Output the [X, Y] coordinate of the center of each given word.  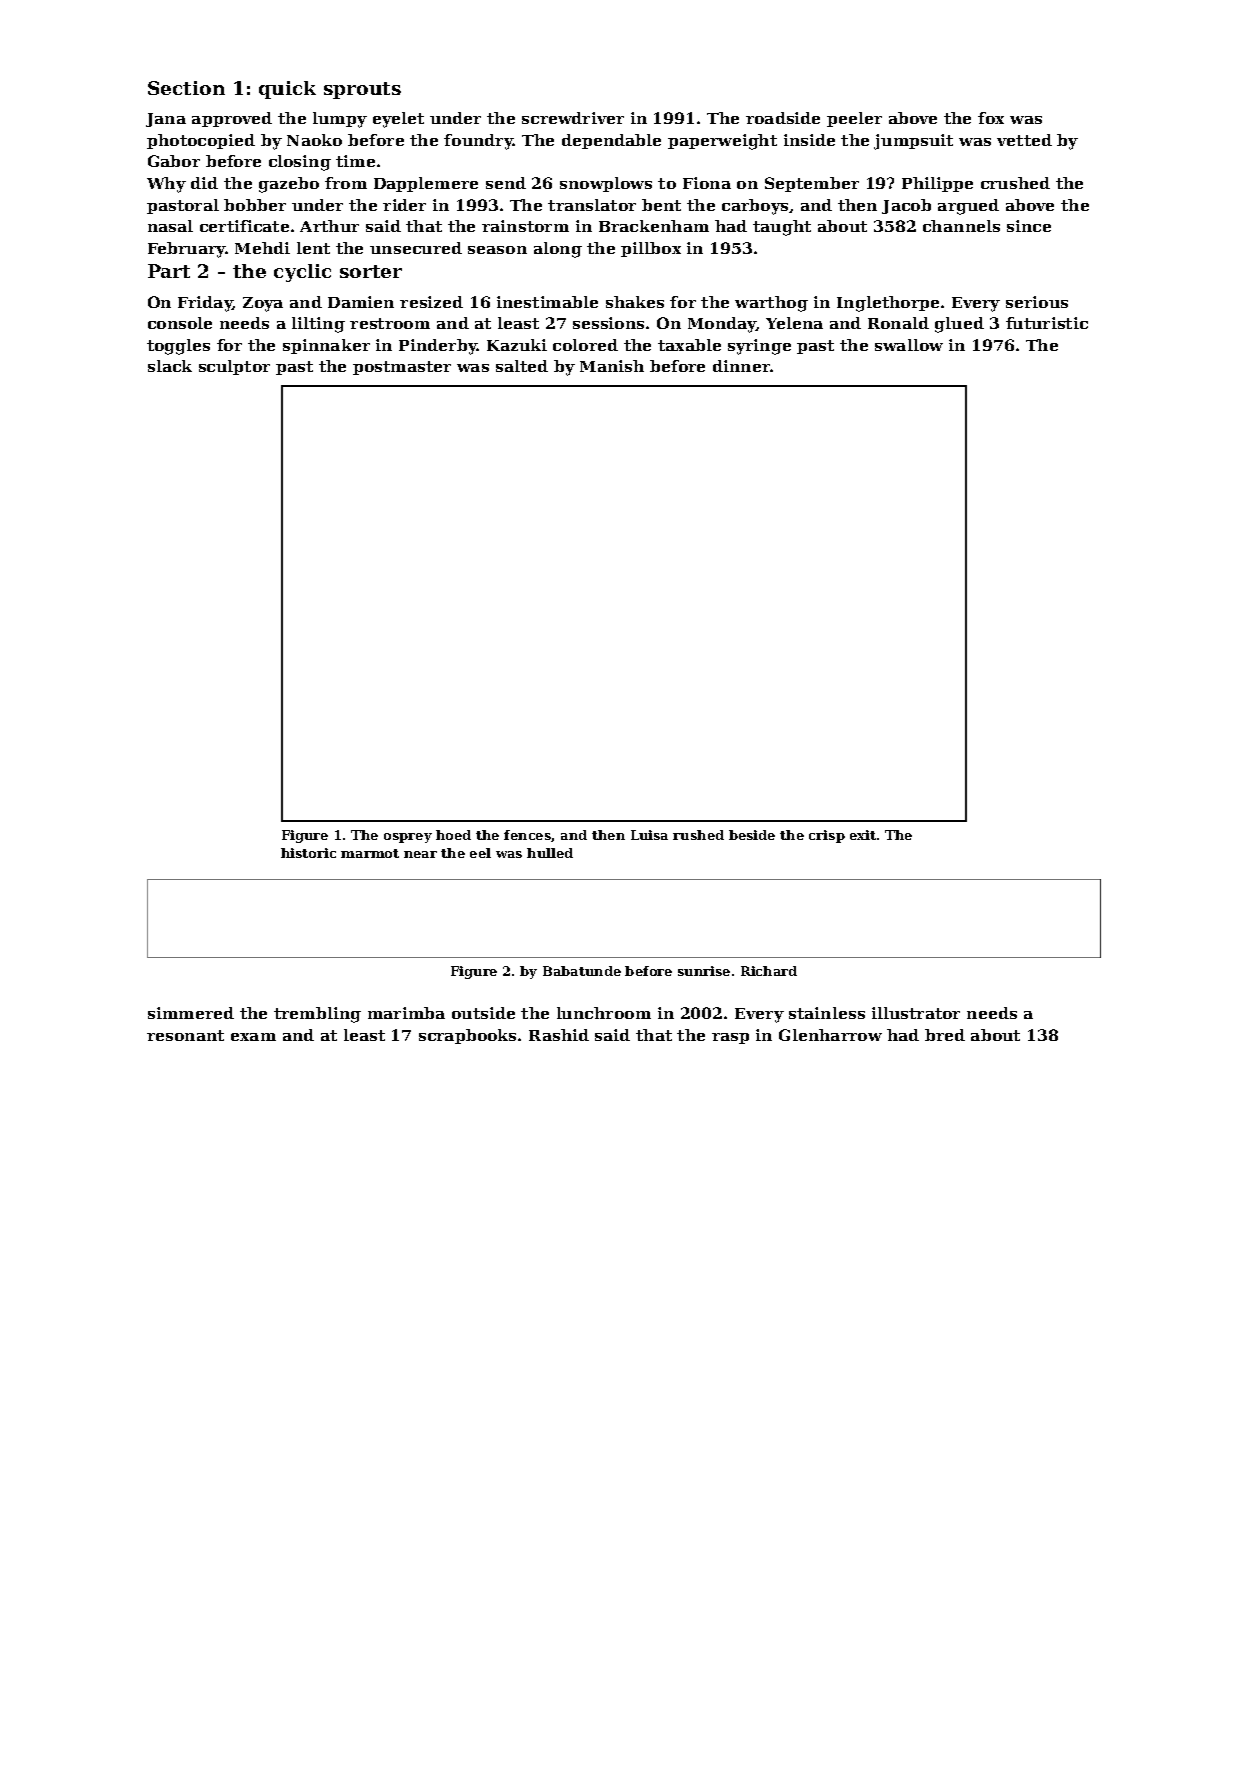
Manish [612, 366]
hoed [453, 835]
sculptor [234, 367]
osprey [408, 838]
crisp [827, 836]
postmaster [402, 368]
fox [991, 118]
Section [186, 88]
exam [253, 1037]
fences [527, 835]
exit [863, 835]
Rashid [559, 1035]
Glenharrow [830, 1035]
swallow [909, 345]
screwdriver [573, 118]
